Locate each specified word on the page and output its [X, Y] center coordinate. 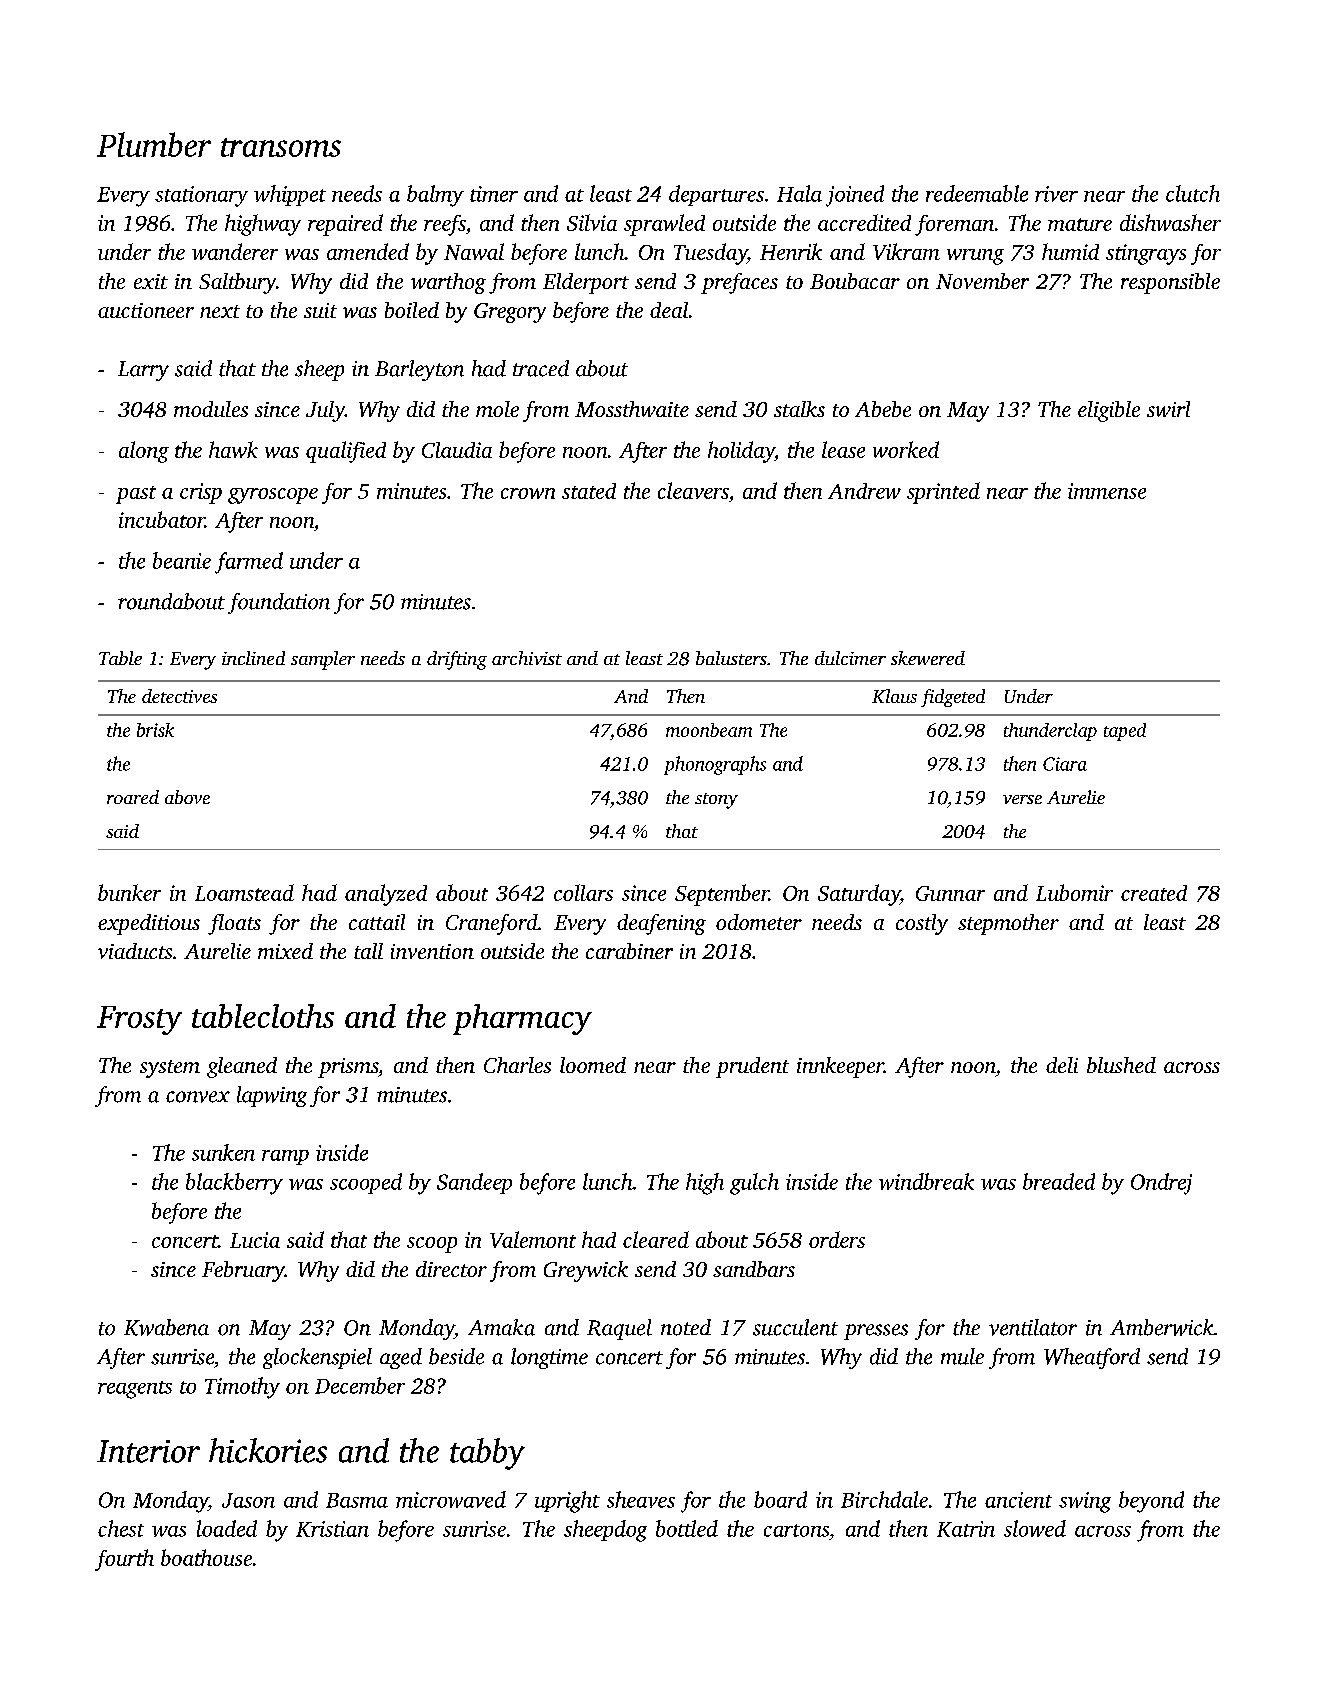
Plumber [154, 144]
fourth [124, 1560]
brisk [155, 730]
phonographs [715, 765]
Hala [799, 193]
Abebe [883, 409]
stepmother [1008, 924]
